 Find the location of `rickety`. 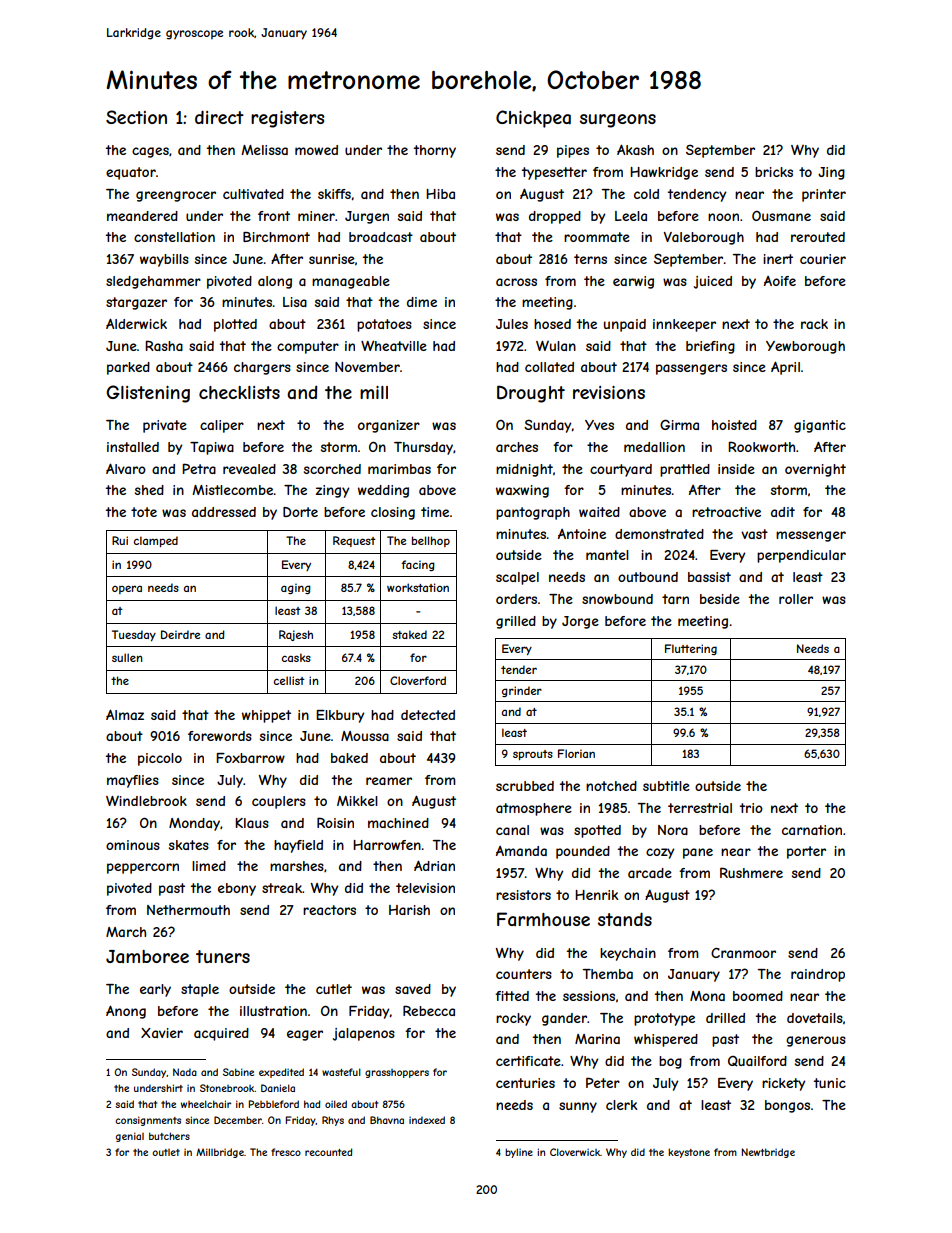

rickety is located at coordinates (783, 1084).
